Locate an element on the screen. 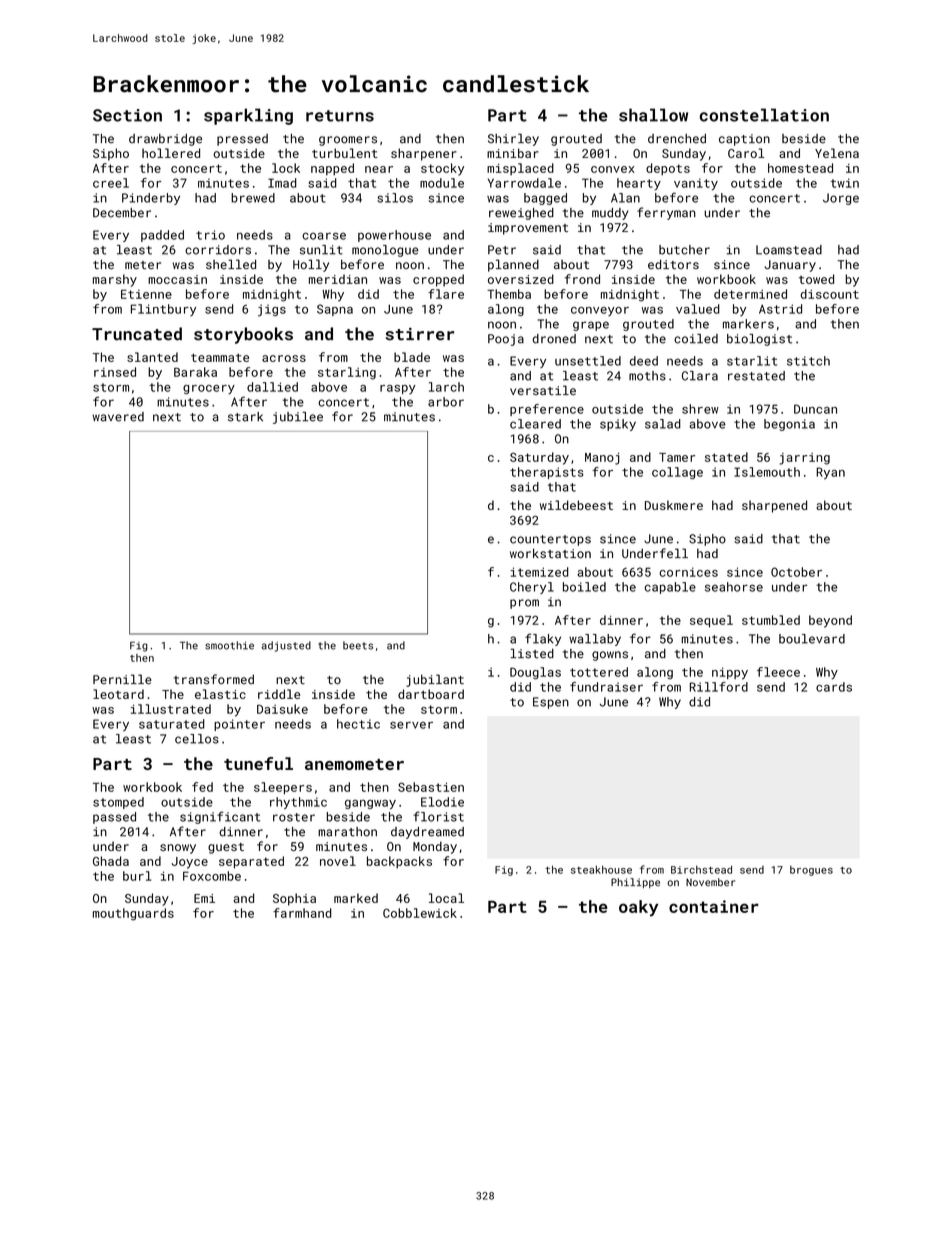 This screenshot has height=1233, width=952. creel is located at coordinates (111, 183).
